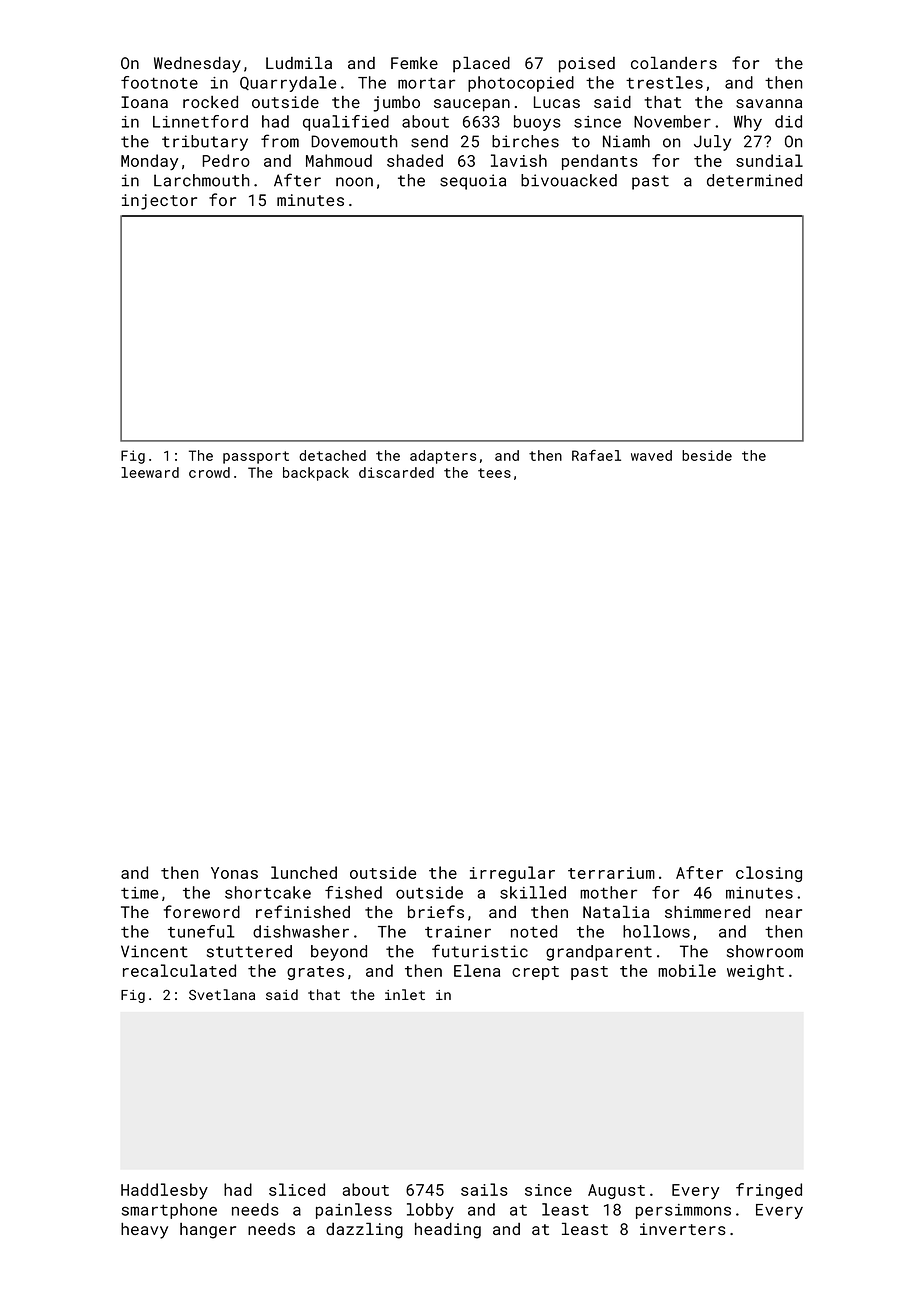 The height and width of the page is (1308, 924). I want to click on sliced, so click(297, 1189).
